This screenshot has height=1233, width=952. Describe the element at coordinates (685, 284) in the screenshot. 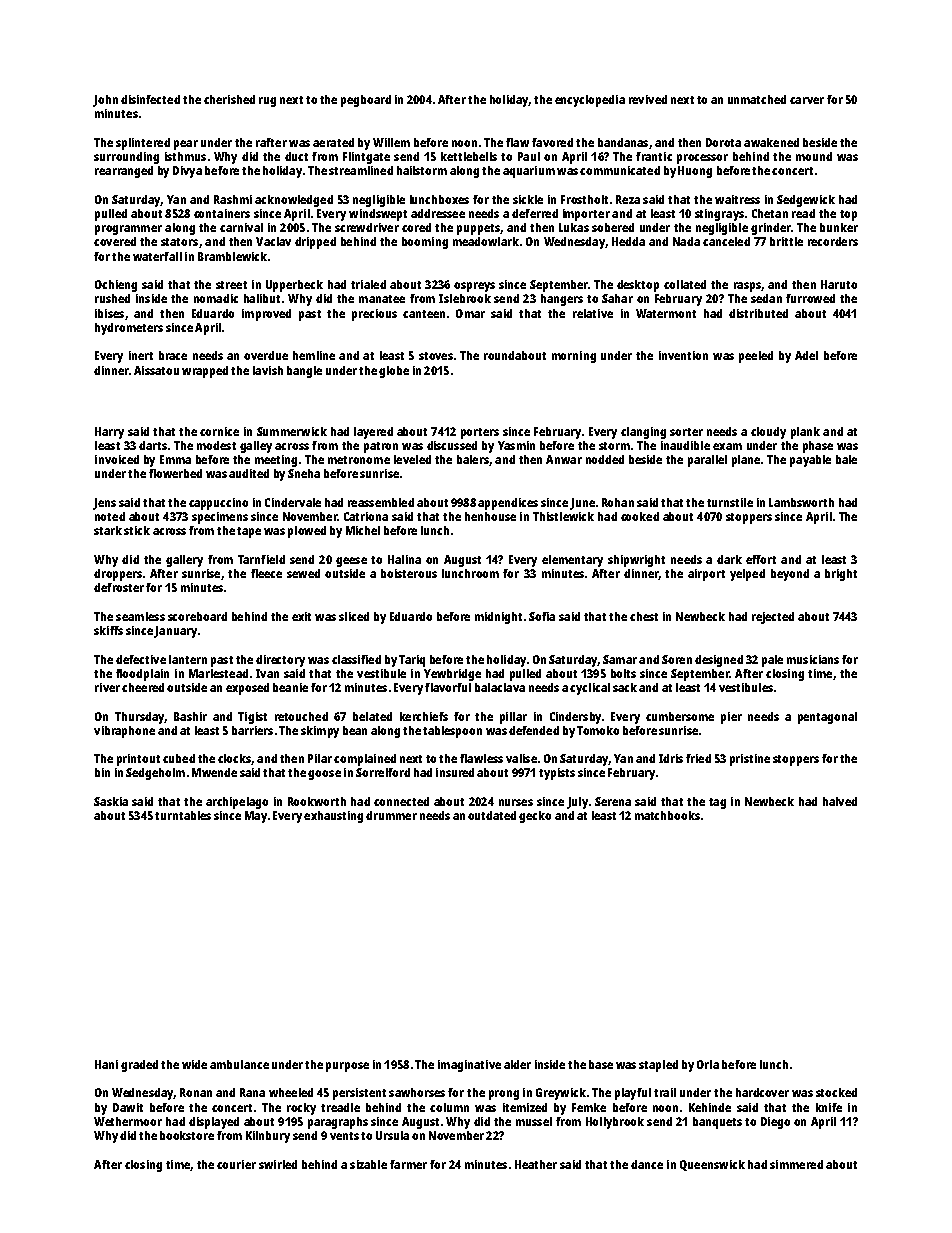

I see `collated` at that location.
